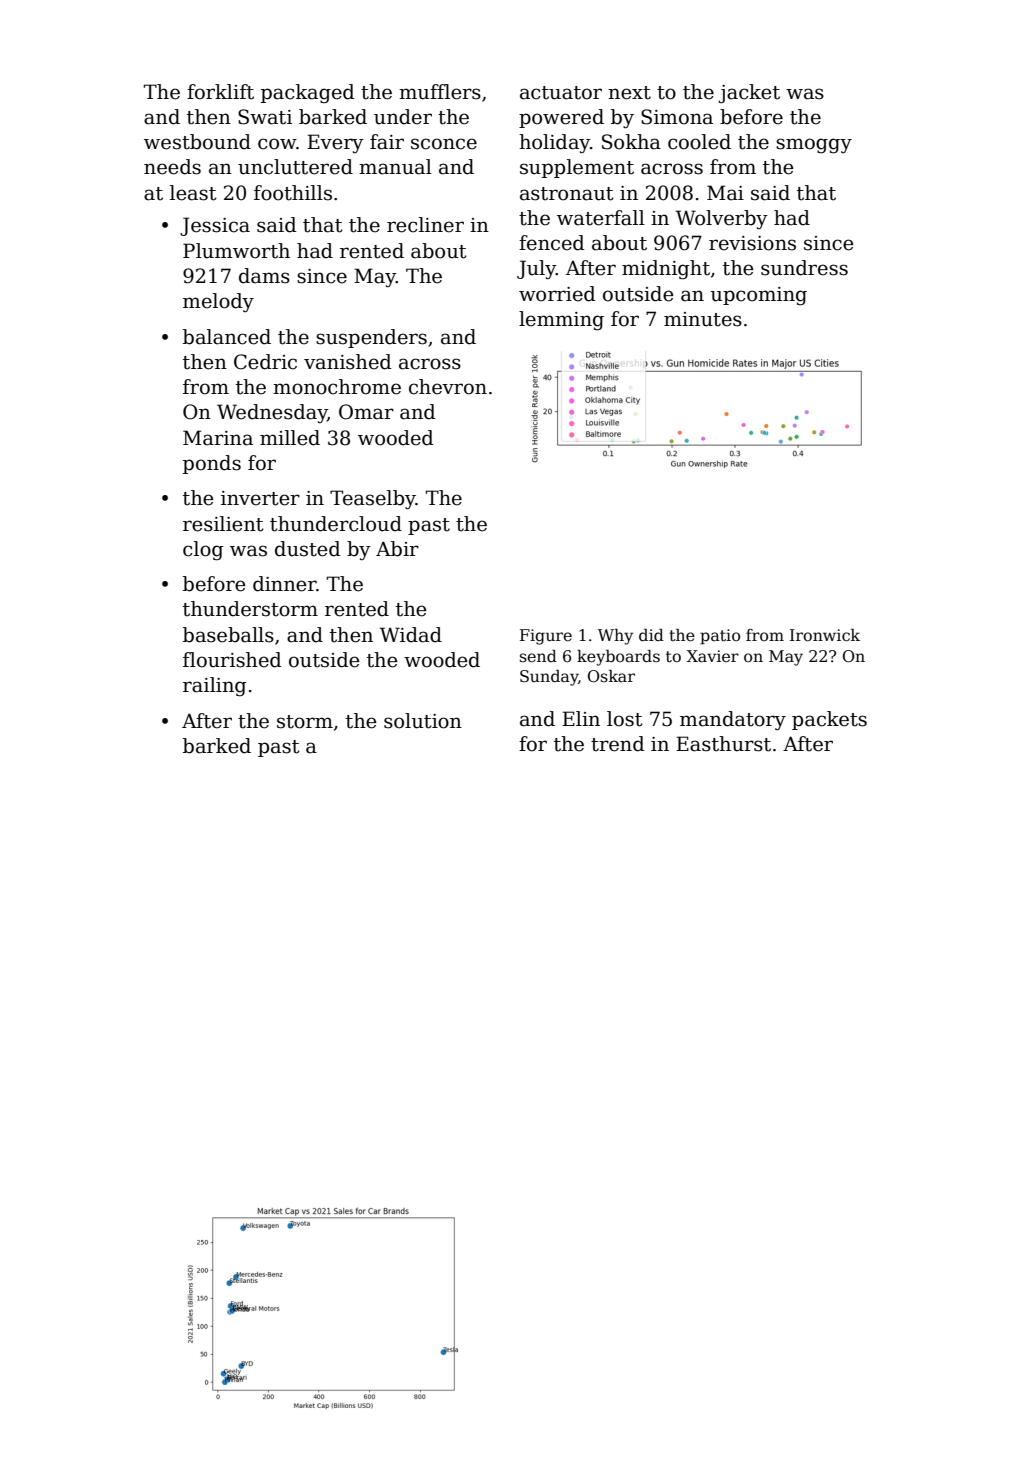  Describe the element at coordinates (218, 302) in the screenshot. I see `melody` at that location.
